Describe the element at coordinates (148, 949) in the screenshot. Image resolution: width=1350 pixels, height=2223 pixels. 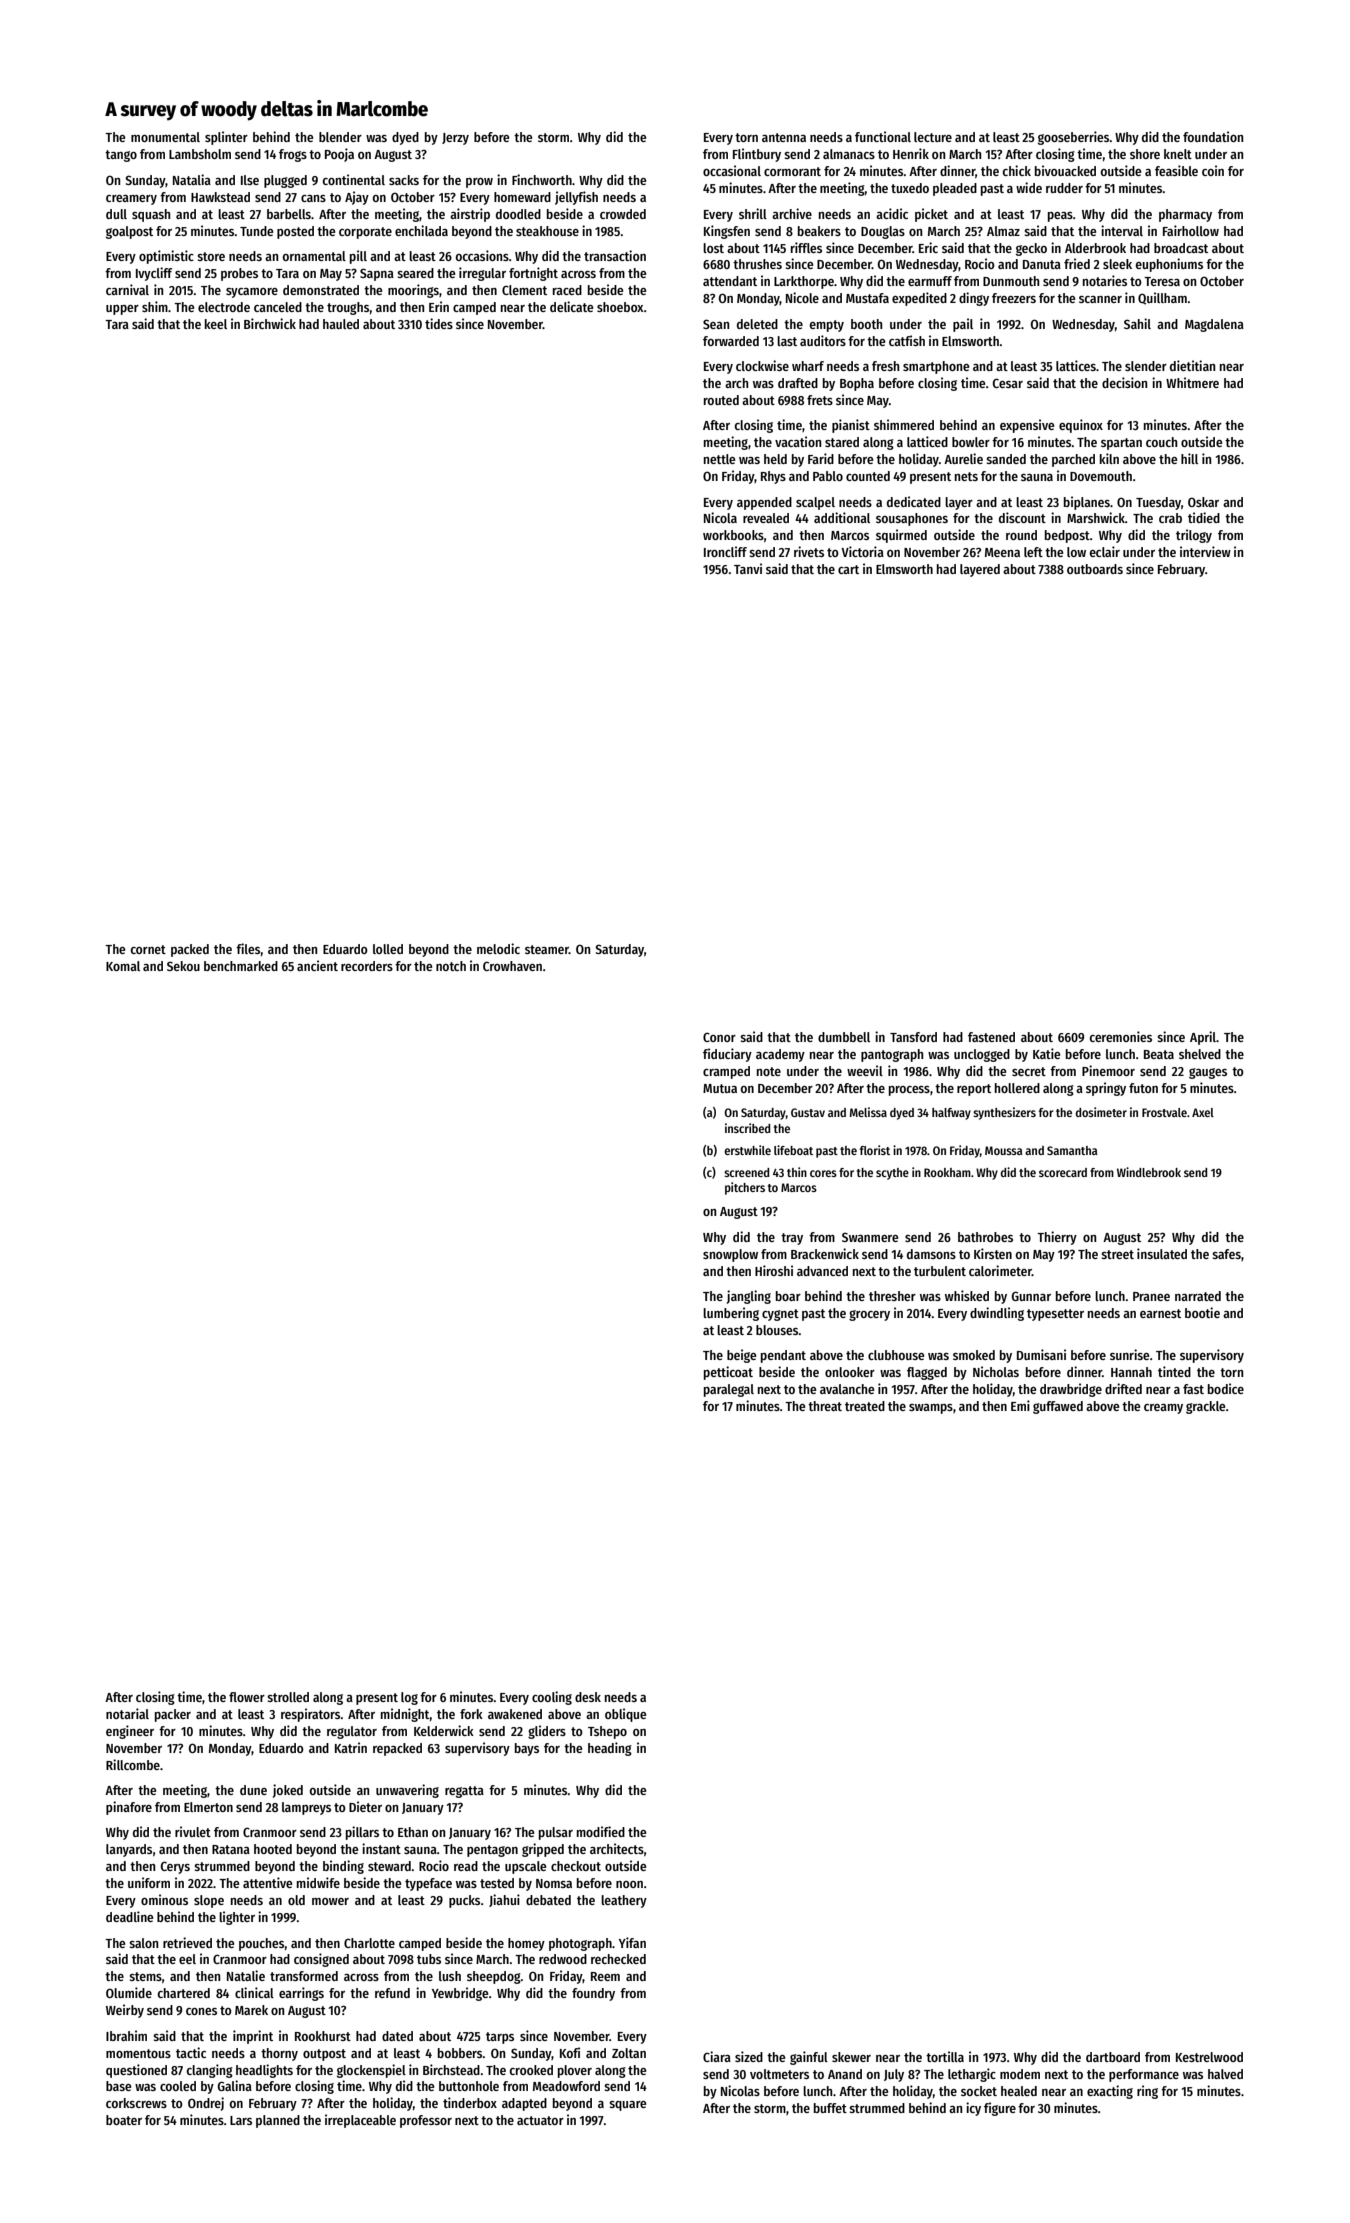
I see `cornet` at that location.
